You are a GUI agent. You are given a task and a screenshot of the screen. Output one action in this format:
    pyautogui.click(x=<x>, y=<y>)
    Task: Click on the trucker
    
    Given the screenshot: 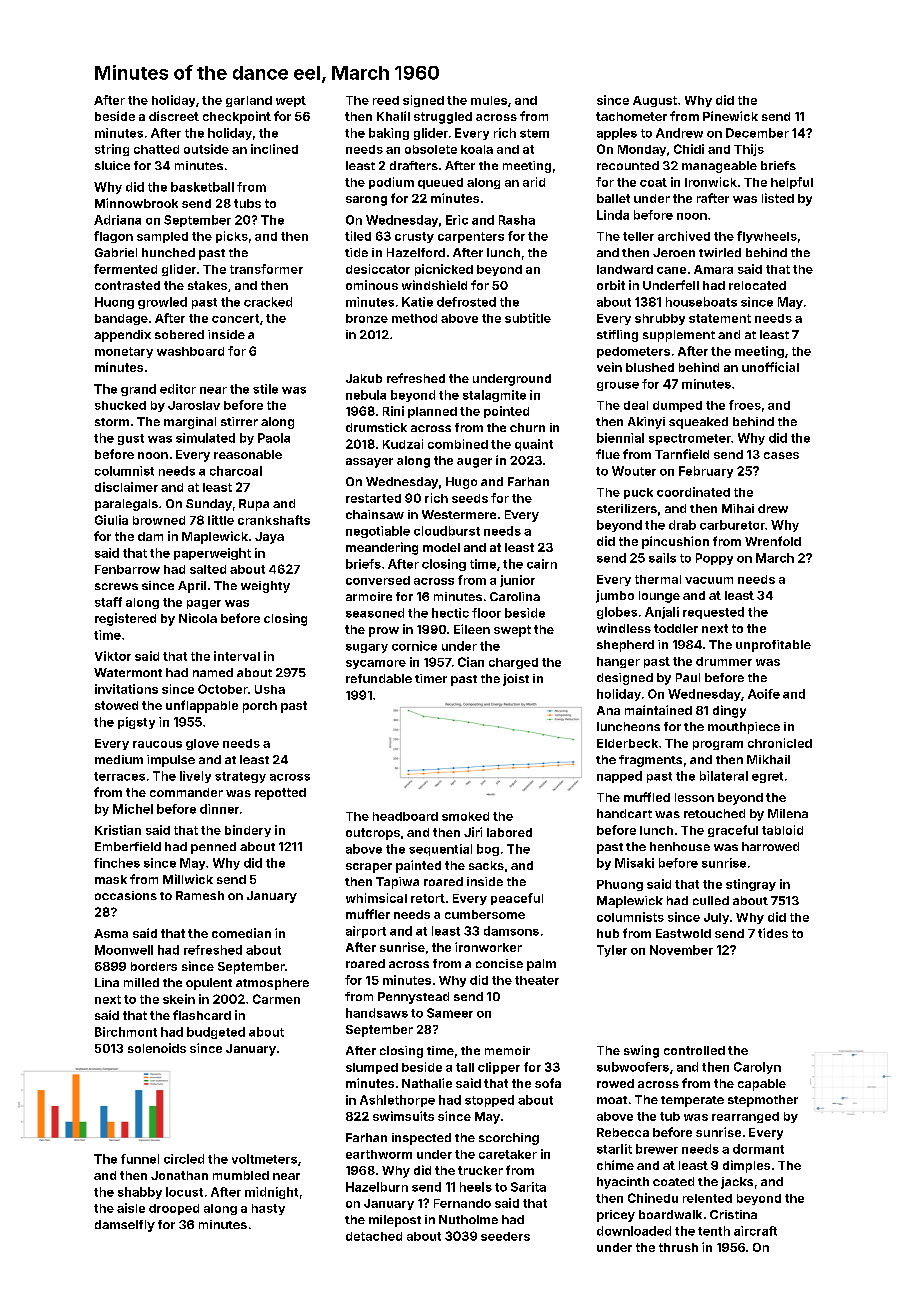 What is the action you would take?
    pyautogui.click(x=480, y=1170)
